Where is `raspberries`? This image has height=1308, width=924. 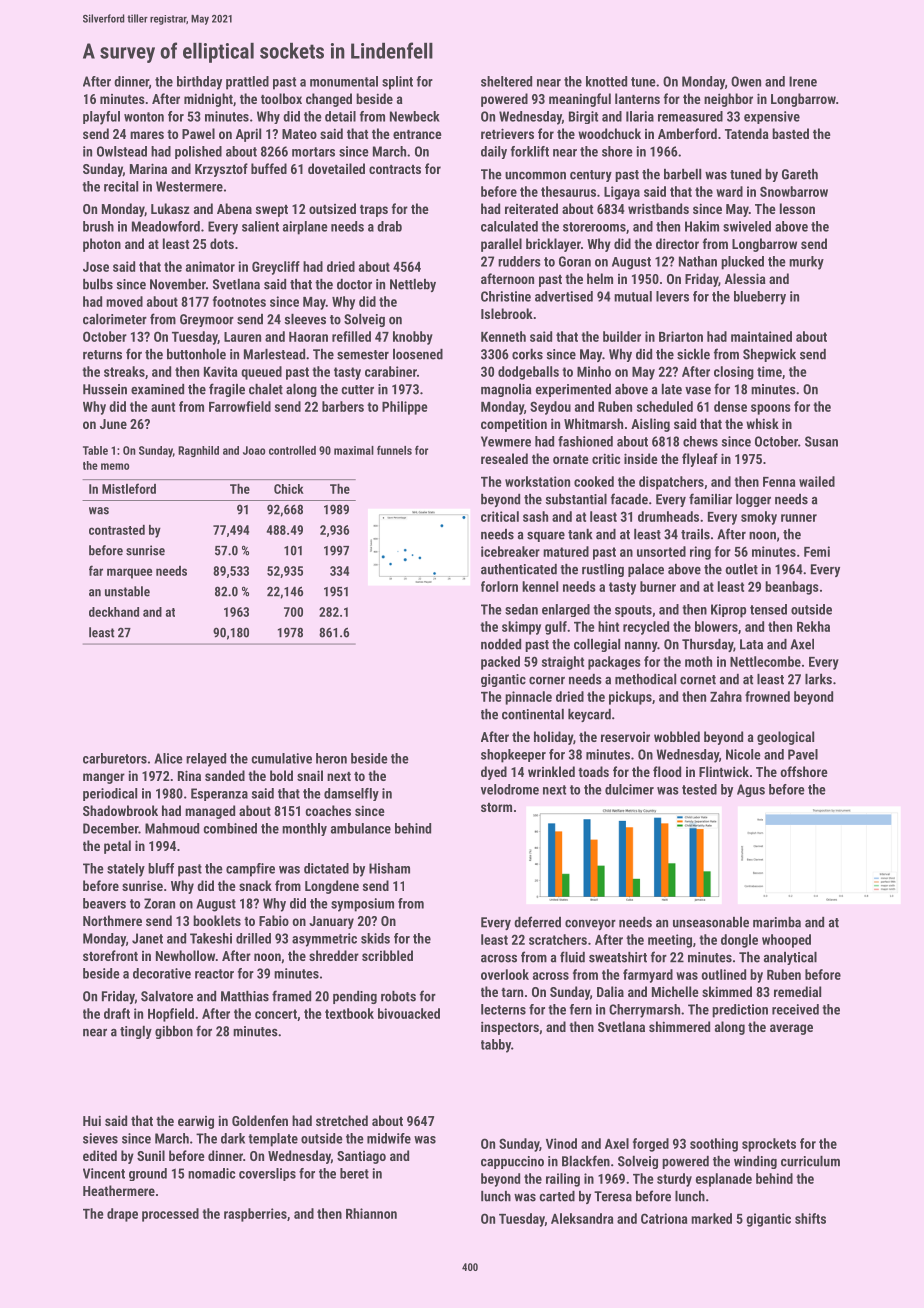
raspberries is located at coordinates (255, 1215).
